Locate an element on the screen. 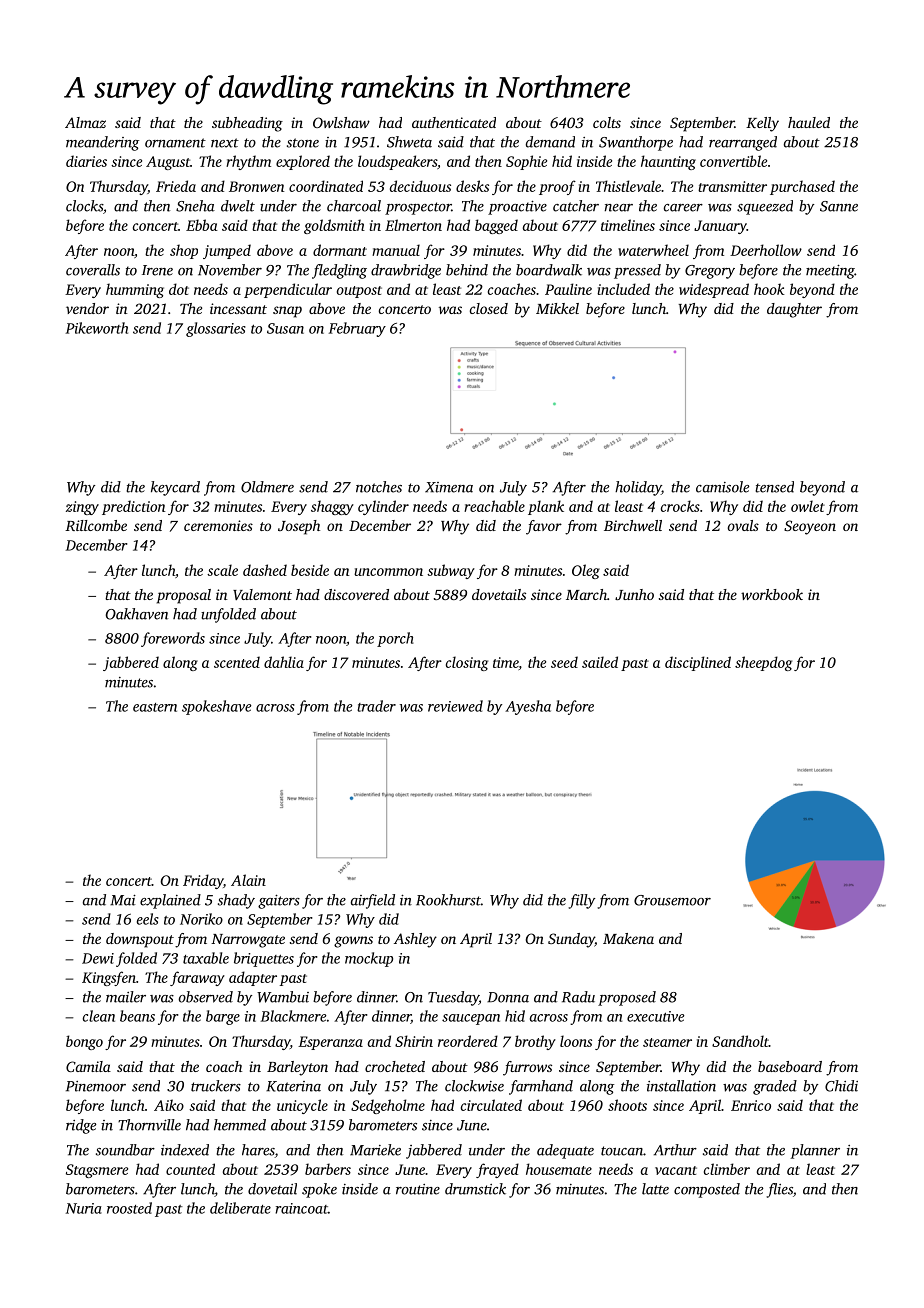 The width and height of the screenshot is (924, 1308). deliberate is located at coordinates (240, 1208).
